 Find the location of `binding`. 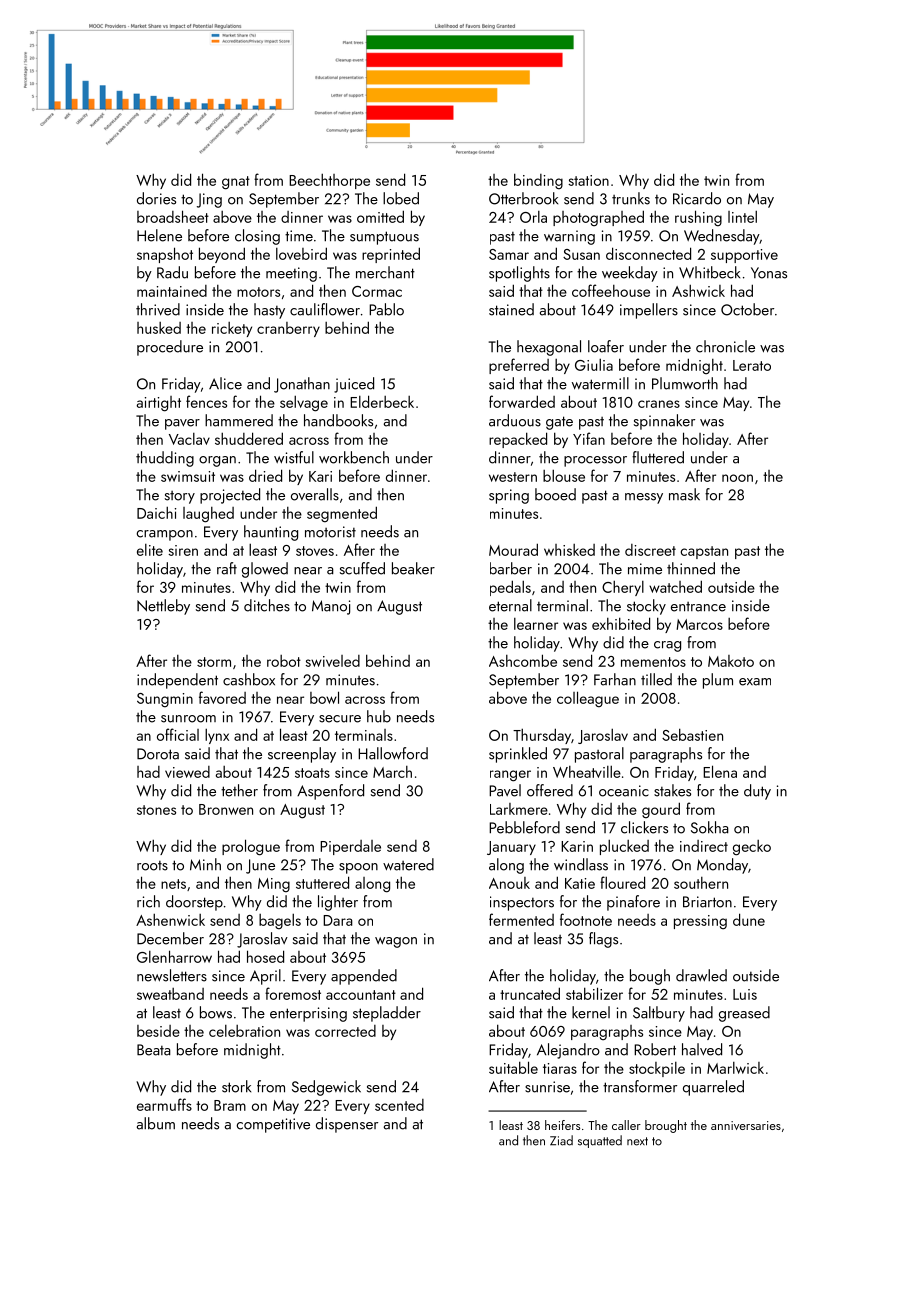

binding is located at coordinates (538, 181).
